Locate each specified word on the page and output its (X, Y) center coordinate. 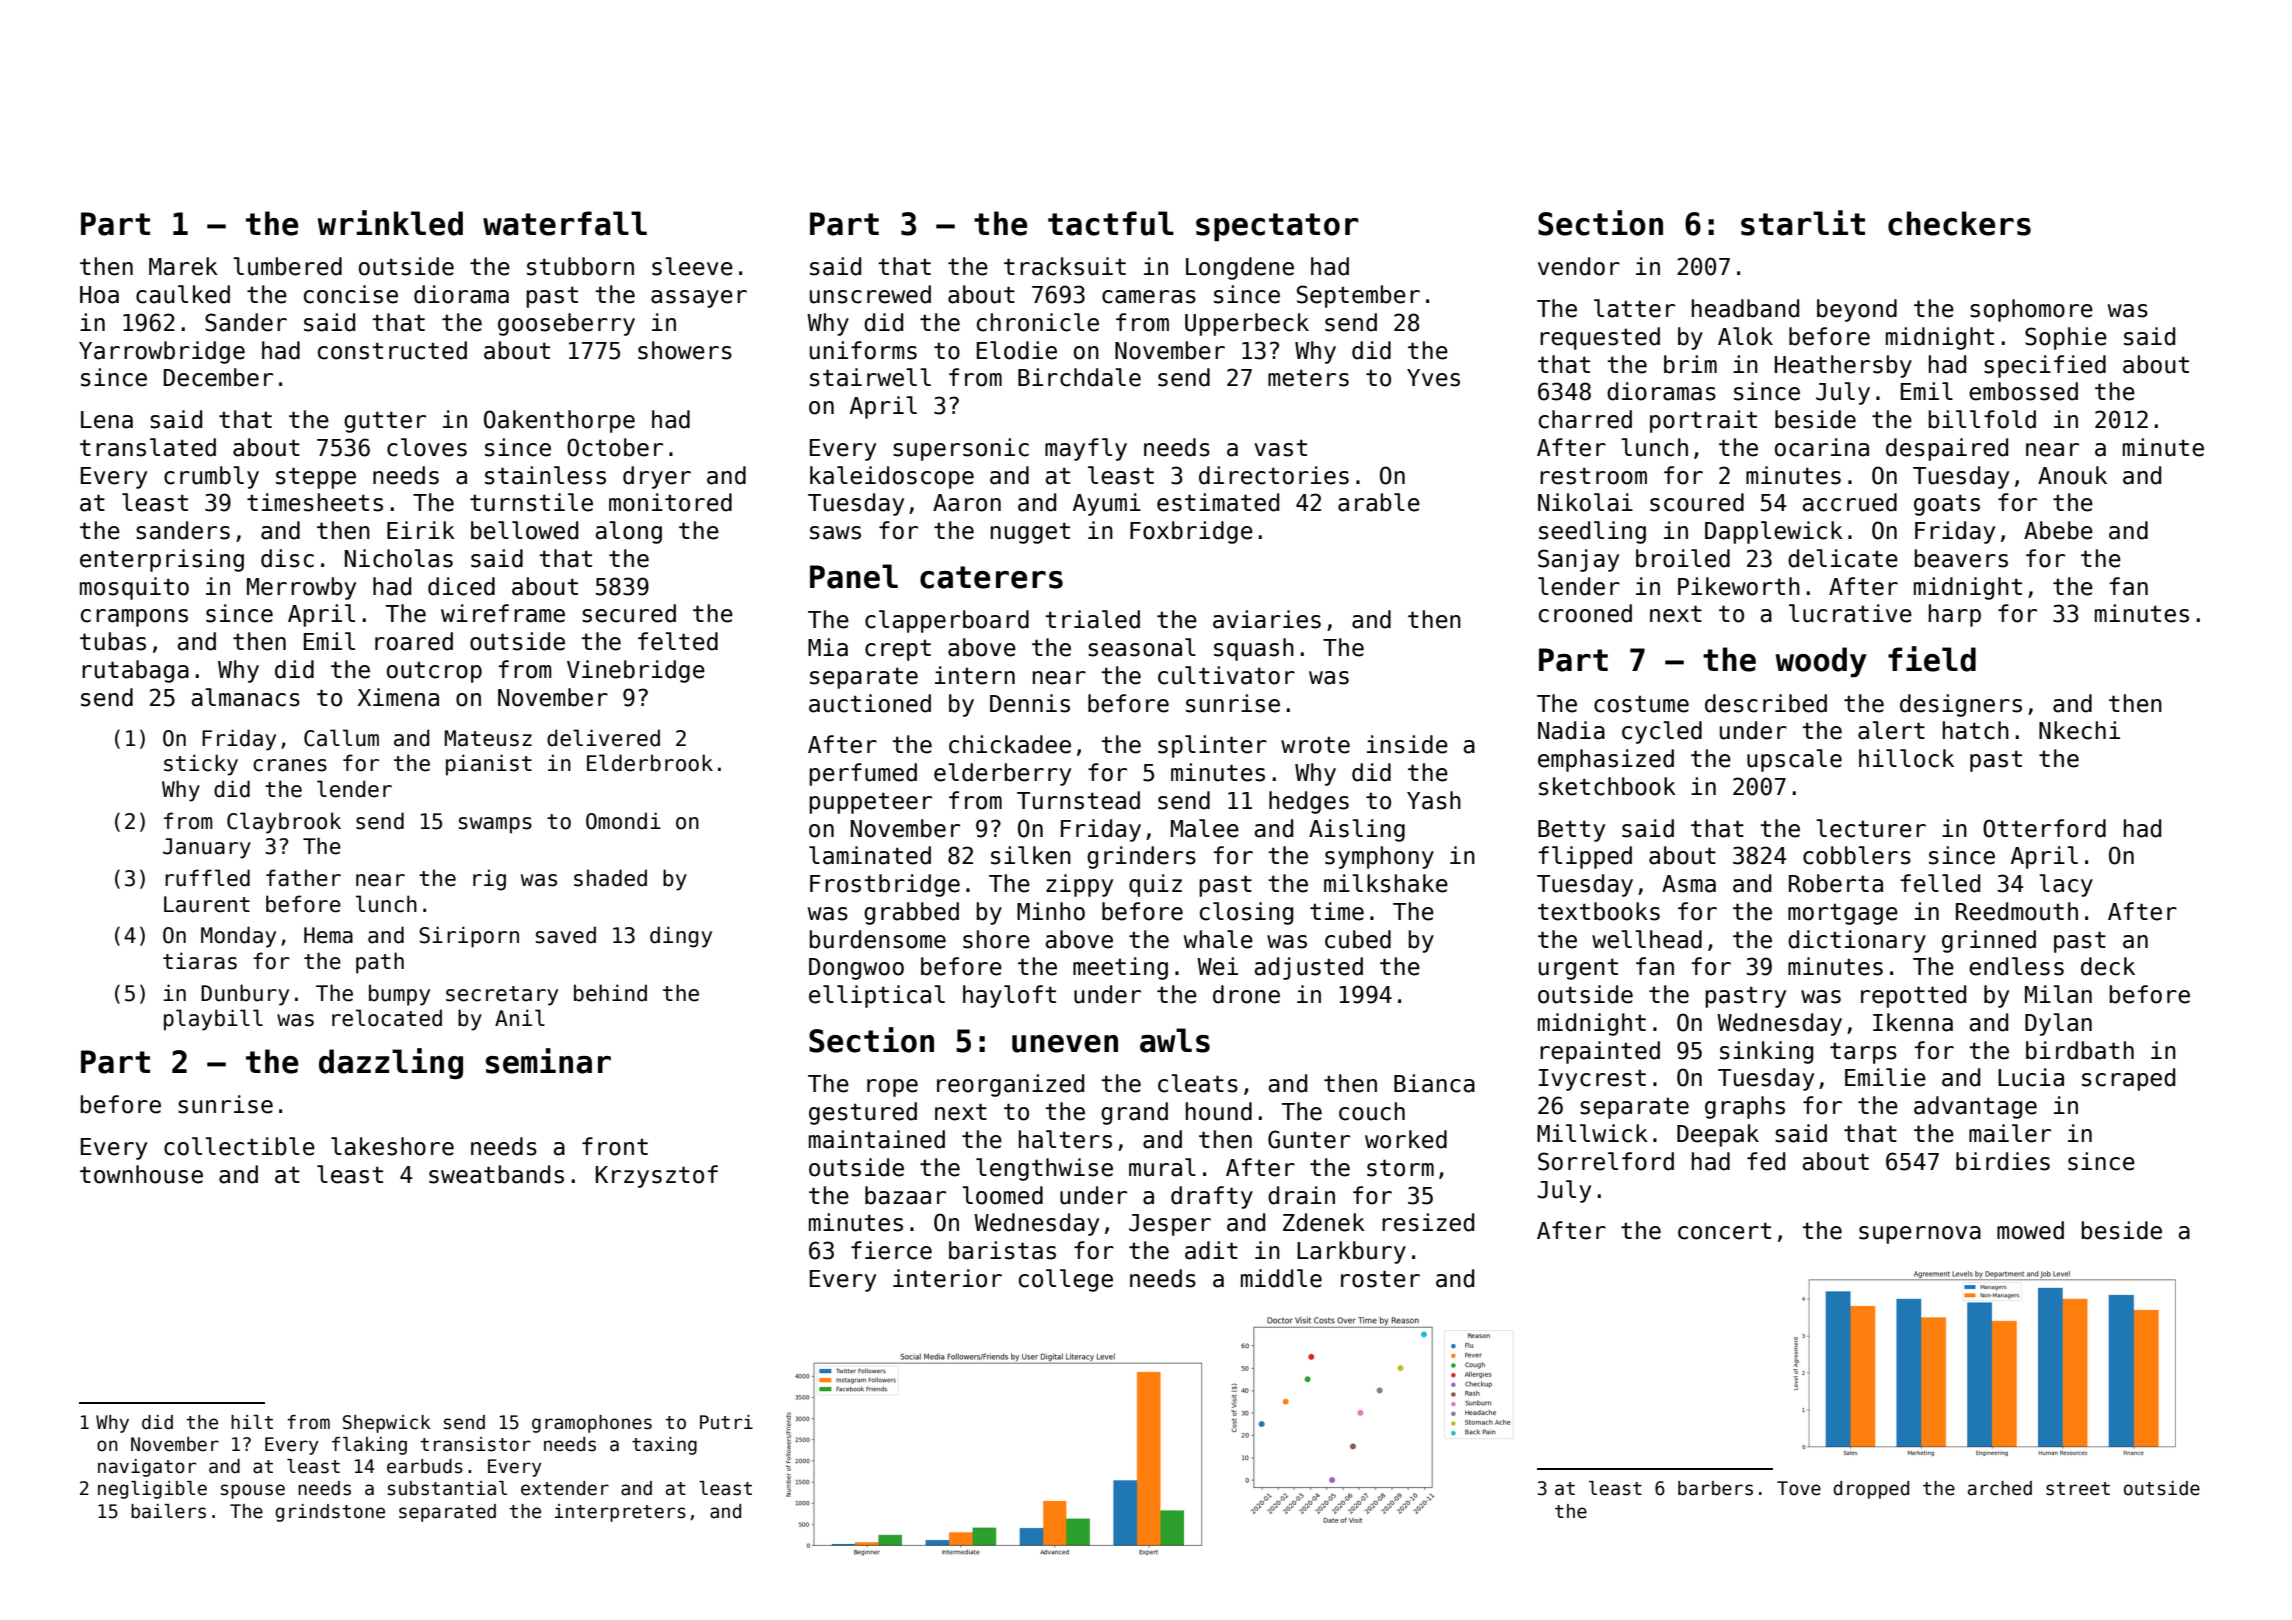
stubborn (580, 266)
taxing (664, 1446)
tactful (1111, 223)
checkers (1959, 223)
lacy (2066, 885)
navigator (147, 1468)
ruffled (207, 878)
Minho (1051, 911)
